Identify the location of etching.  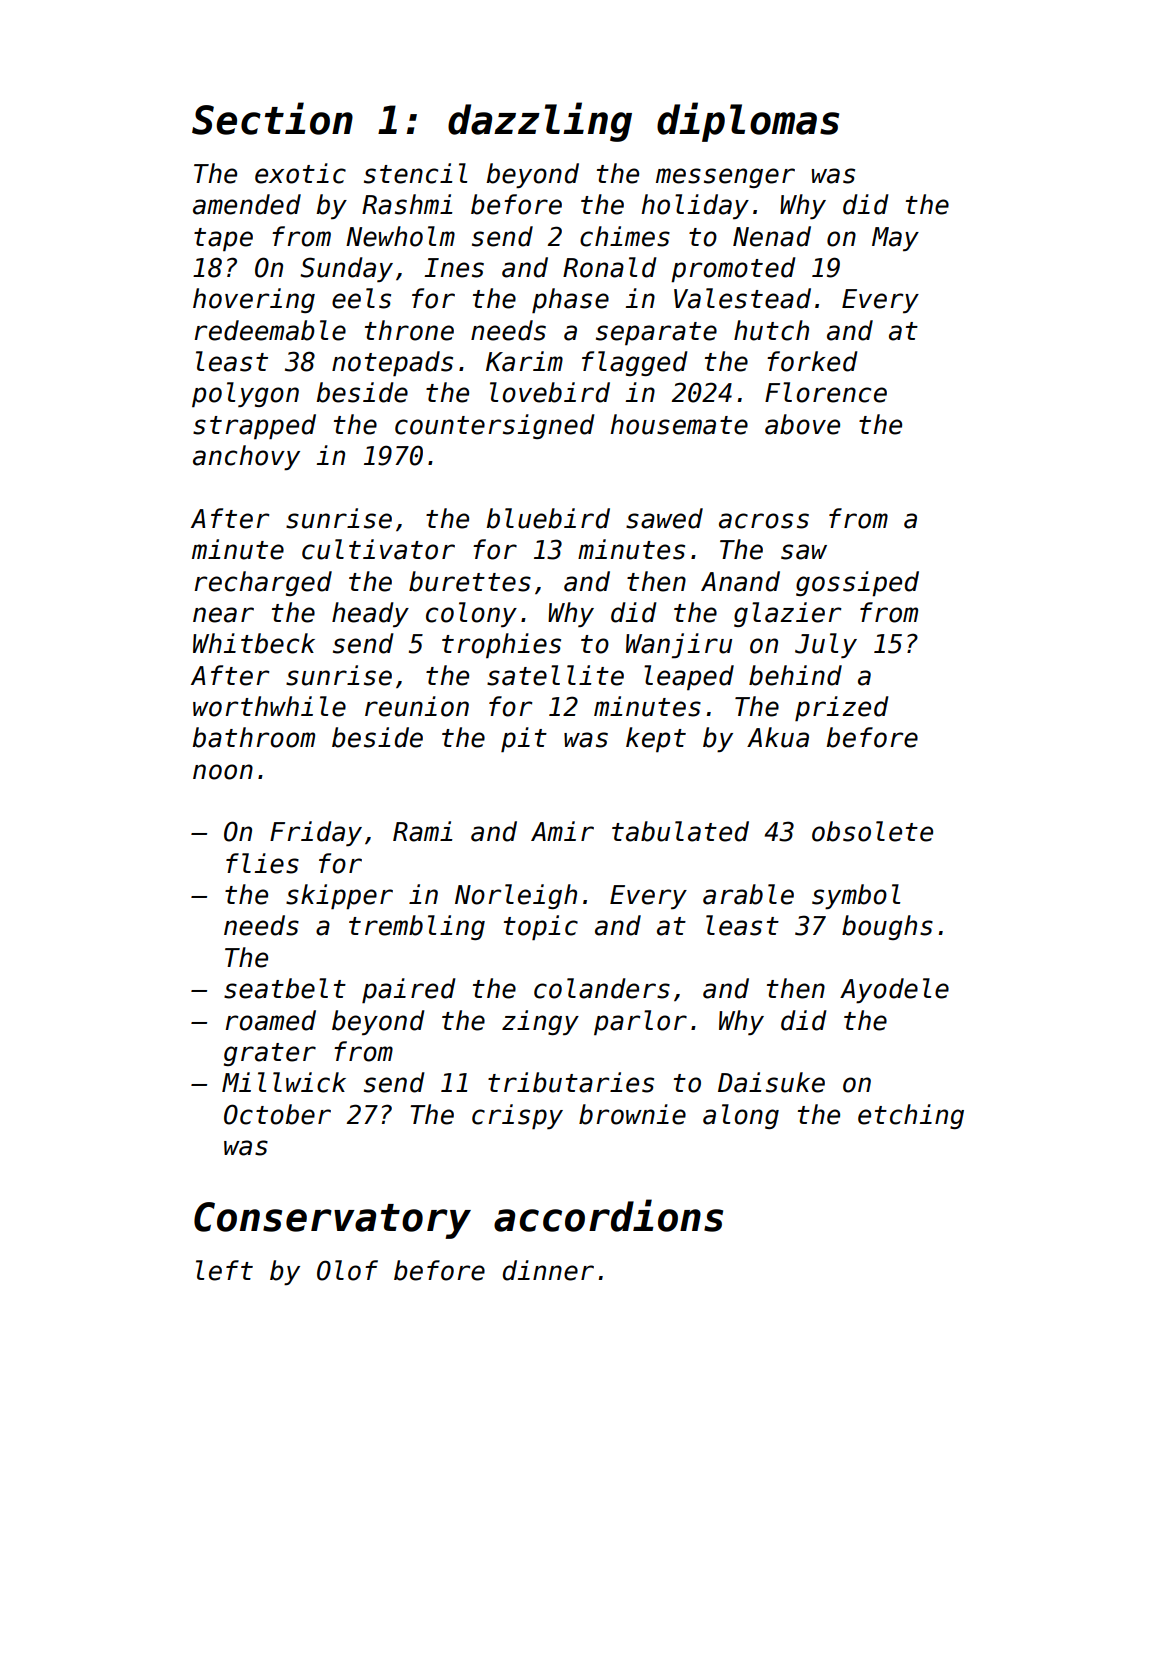
(911, 1116).
